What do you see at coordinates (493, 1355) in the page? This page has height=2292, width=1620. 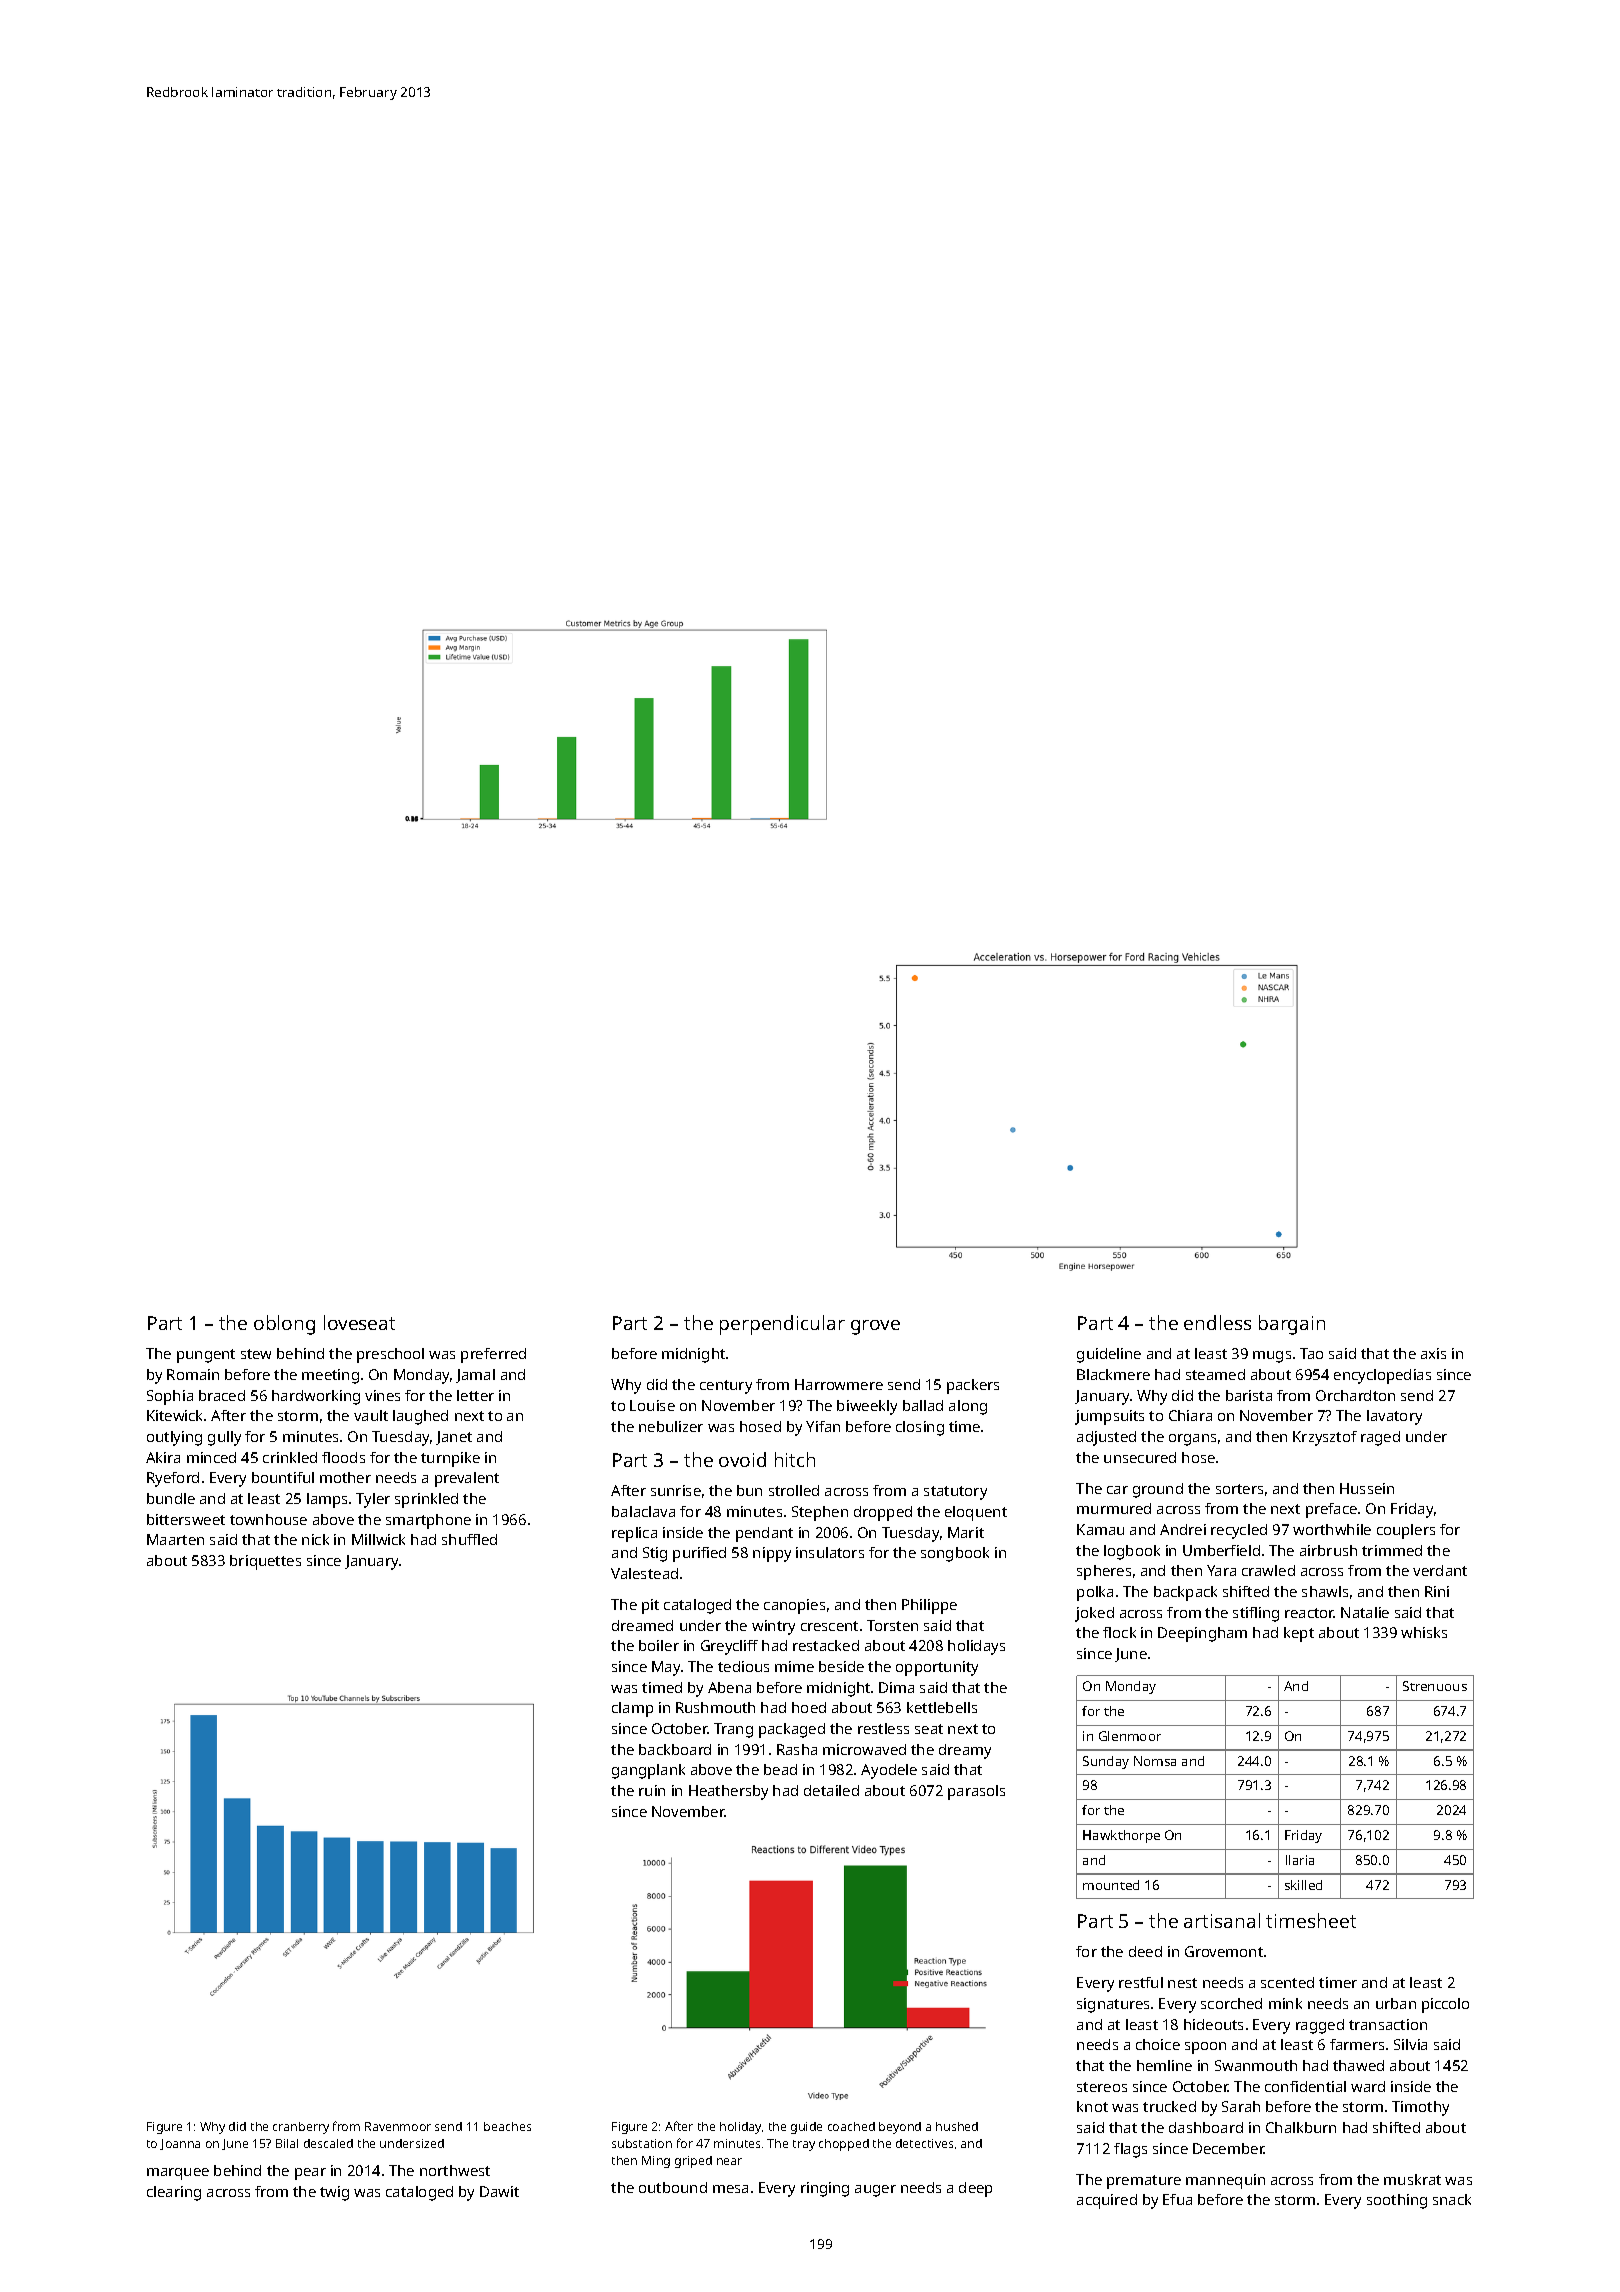 I see `preferred` at bounding box center [493, 1355].
